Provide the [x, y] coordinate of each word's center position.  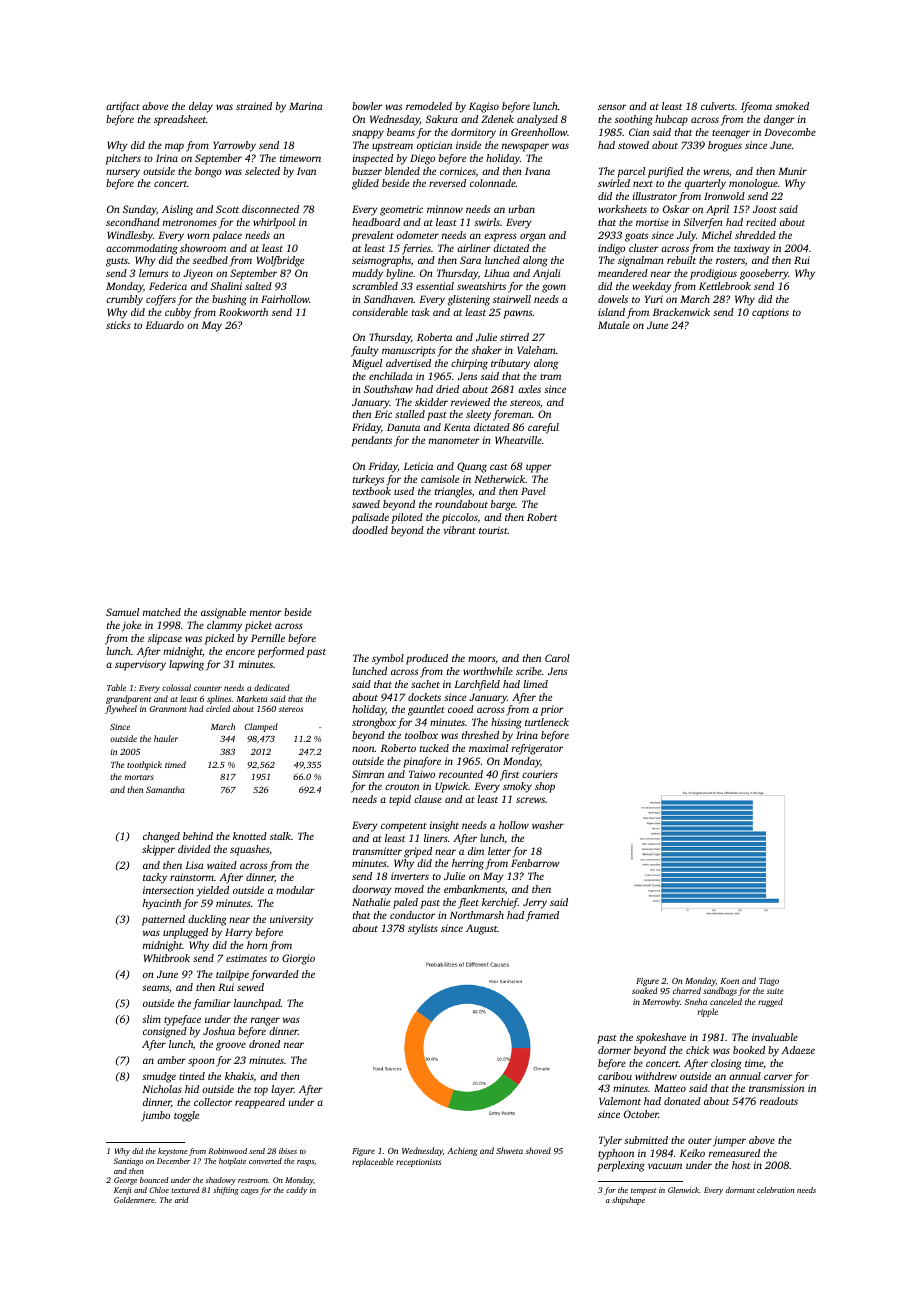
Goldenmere [134, 1200]
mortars [139, 777]
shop [545, 787]
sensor [612, 107]
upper [539, 468]
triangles [453, 492]
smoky [517, 787]
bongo [208, 172]
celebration [775, 1190]
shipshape [628, 1201]
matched [162, 612]
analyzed [537, 120]
